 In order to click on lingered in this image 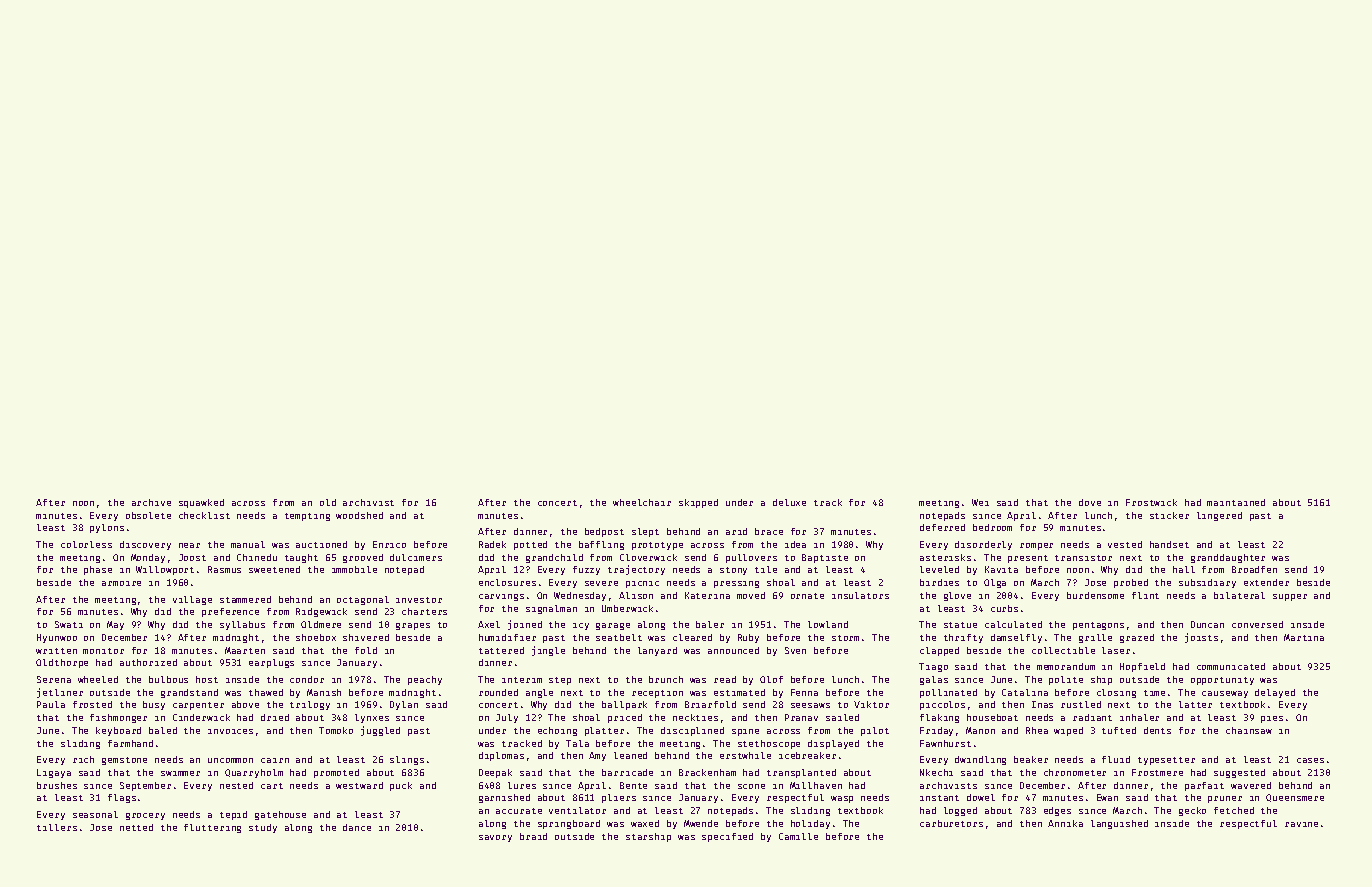, I will do `click(1219, 516)`.
